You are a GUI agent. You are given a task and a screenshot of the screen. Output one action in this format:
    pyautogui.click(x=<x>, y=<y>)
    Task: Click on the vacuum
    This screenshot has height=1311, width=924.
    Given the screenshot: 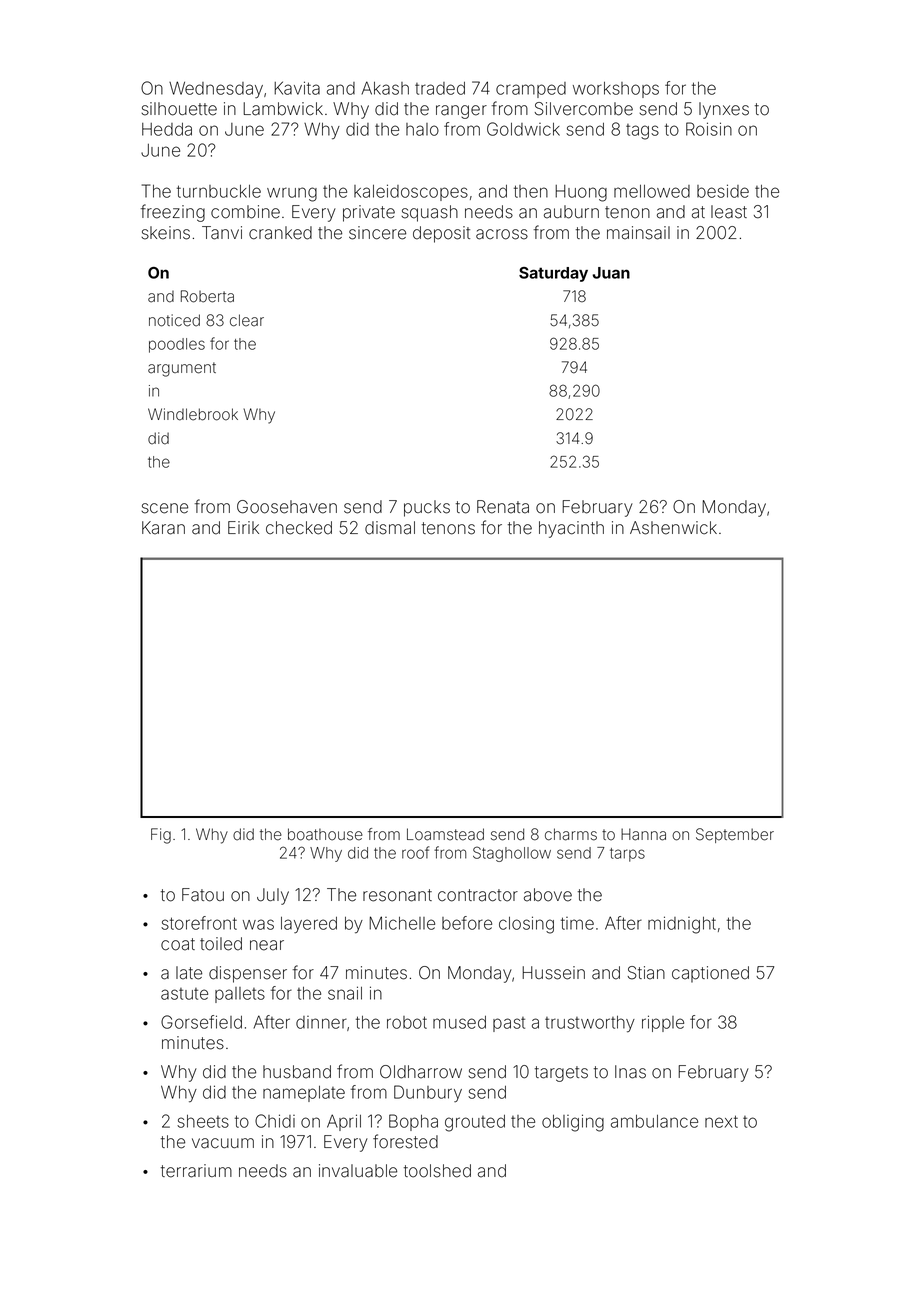 What is the action you would take?
    pyautogui.click(x=223, y=1143)
